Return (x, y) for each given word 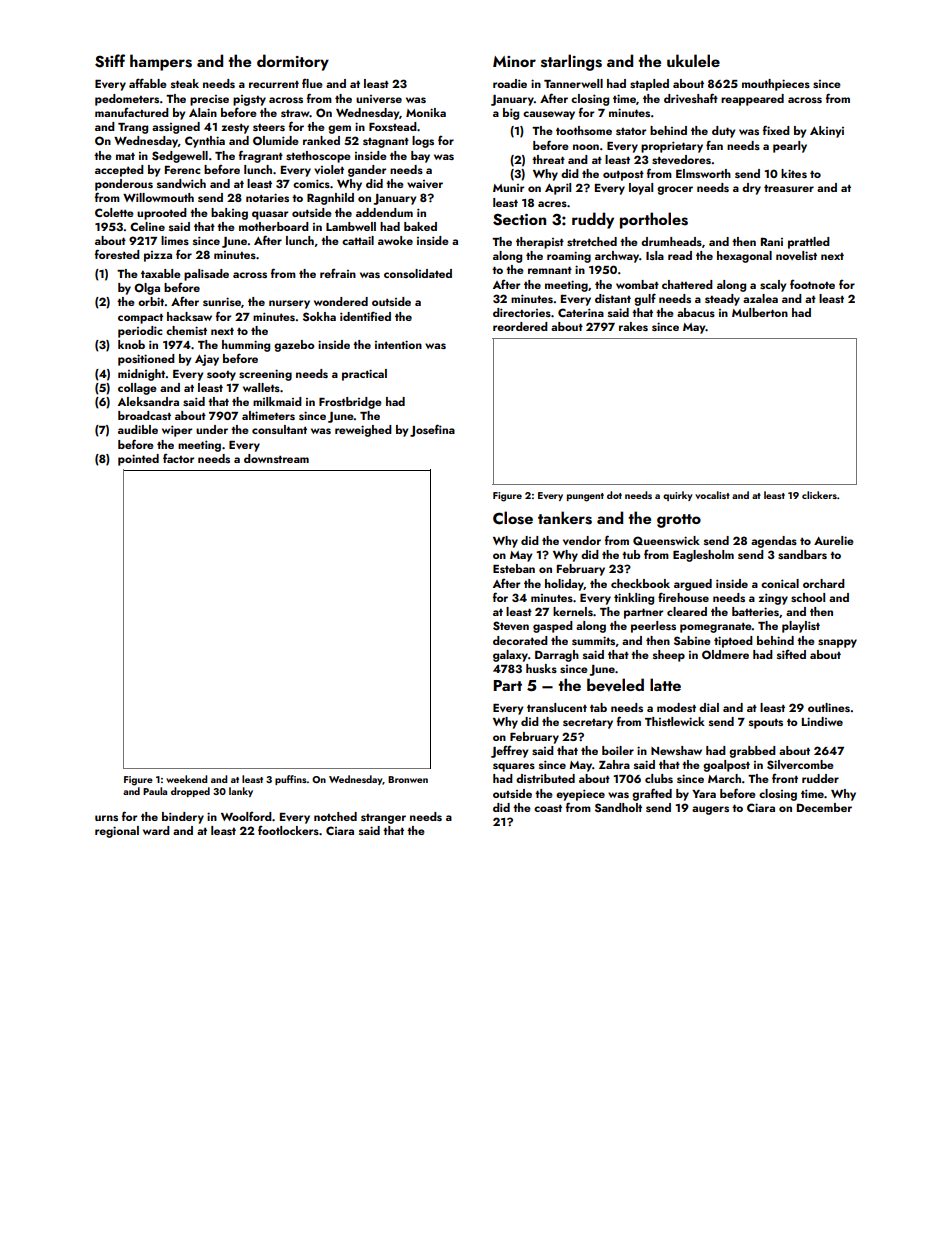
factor (178, 458)
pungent (585, 497)
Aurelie (834, 540)
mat (125, 156)
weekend (186, 779)
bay (420, 157)
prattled (809, 243)
